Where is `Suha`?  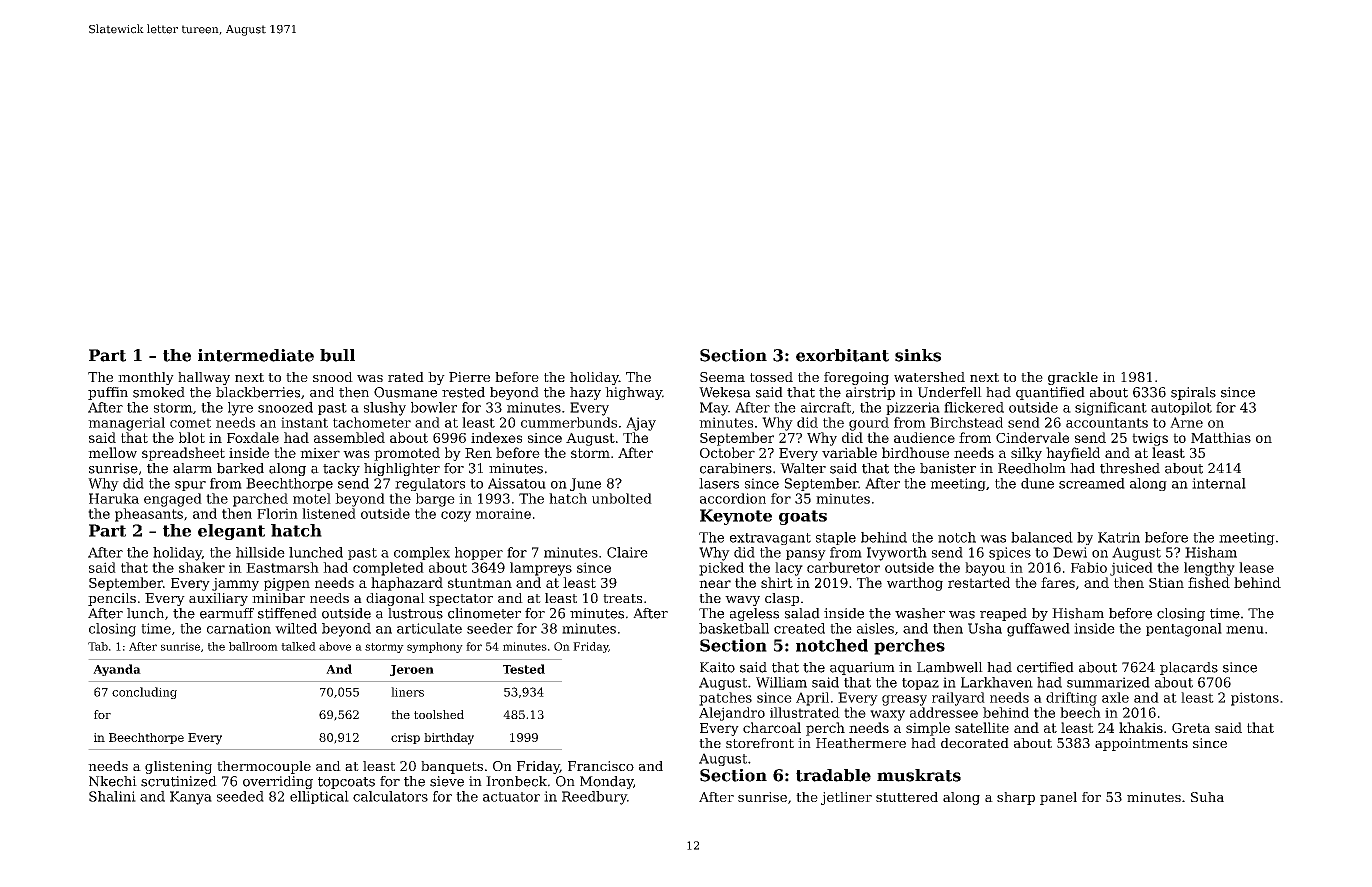 Suha is located at coordinates (1207, 797).
